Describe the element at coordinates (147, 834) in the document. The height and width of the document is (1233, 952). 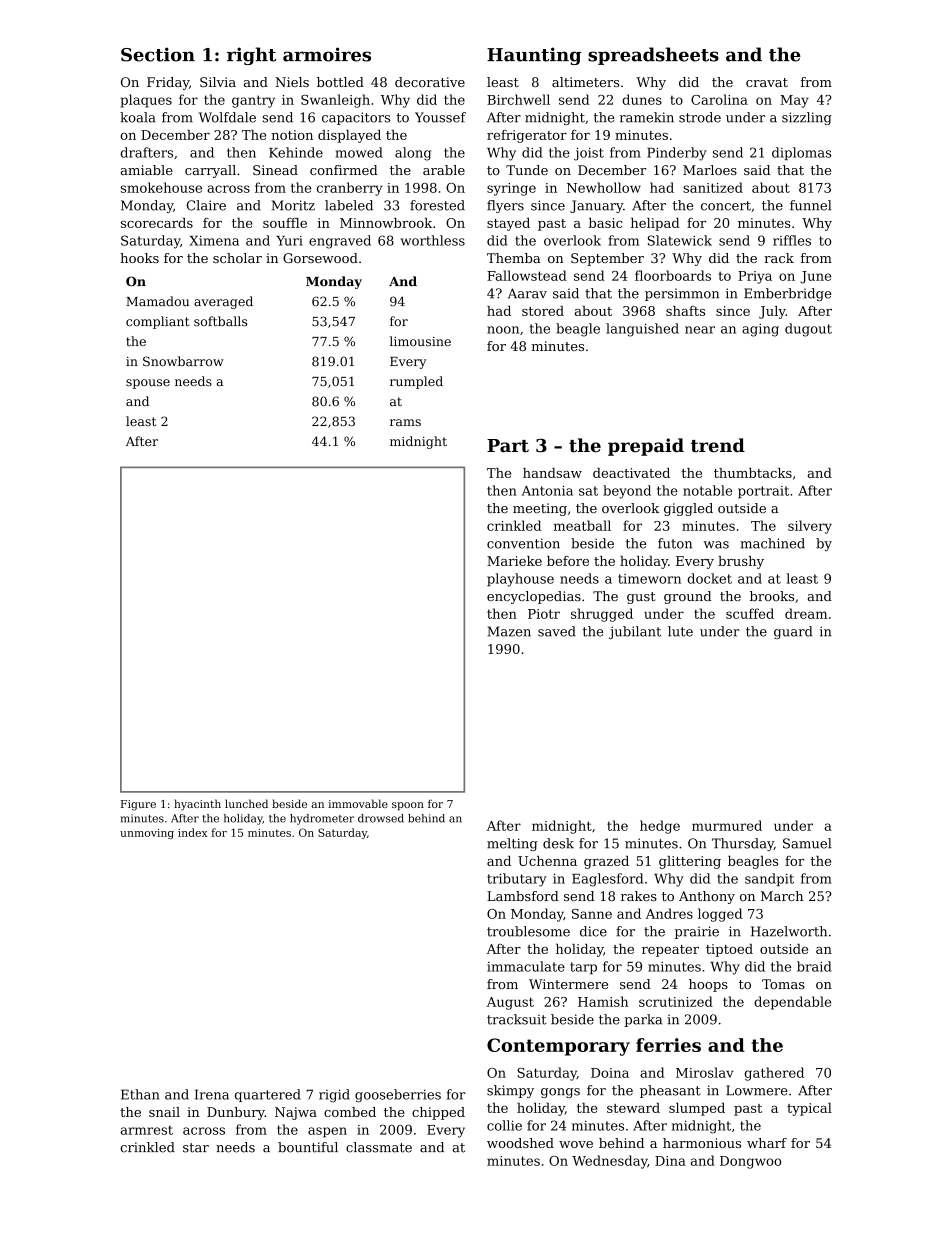
I see `unmoving` at that location.
